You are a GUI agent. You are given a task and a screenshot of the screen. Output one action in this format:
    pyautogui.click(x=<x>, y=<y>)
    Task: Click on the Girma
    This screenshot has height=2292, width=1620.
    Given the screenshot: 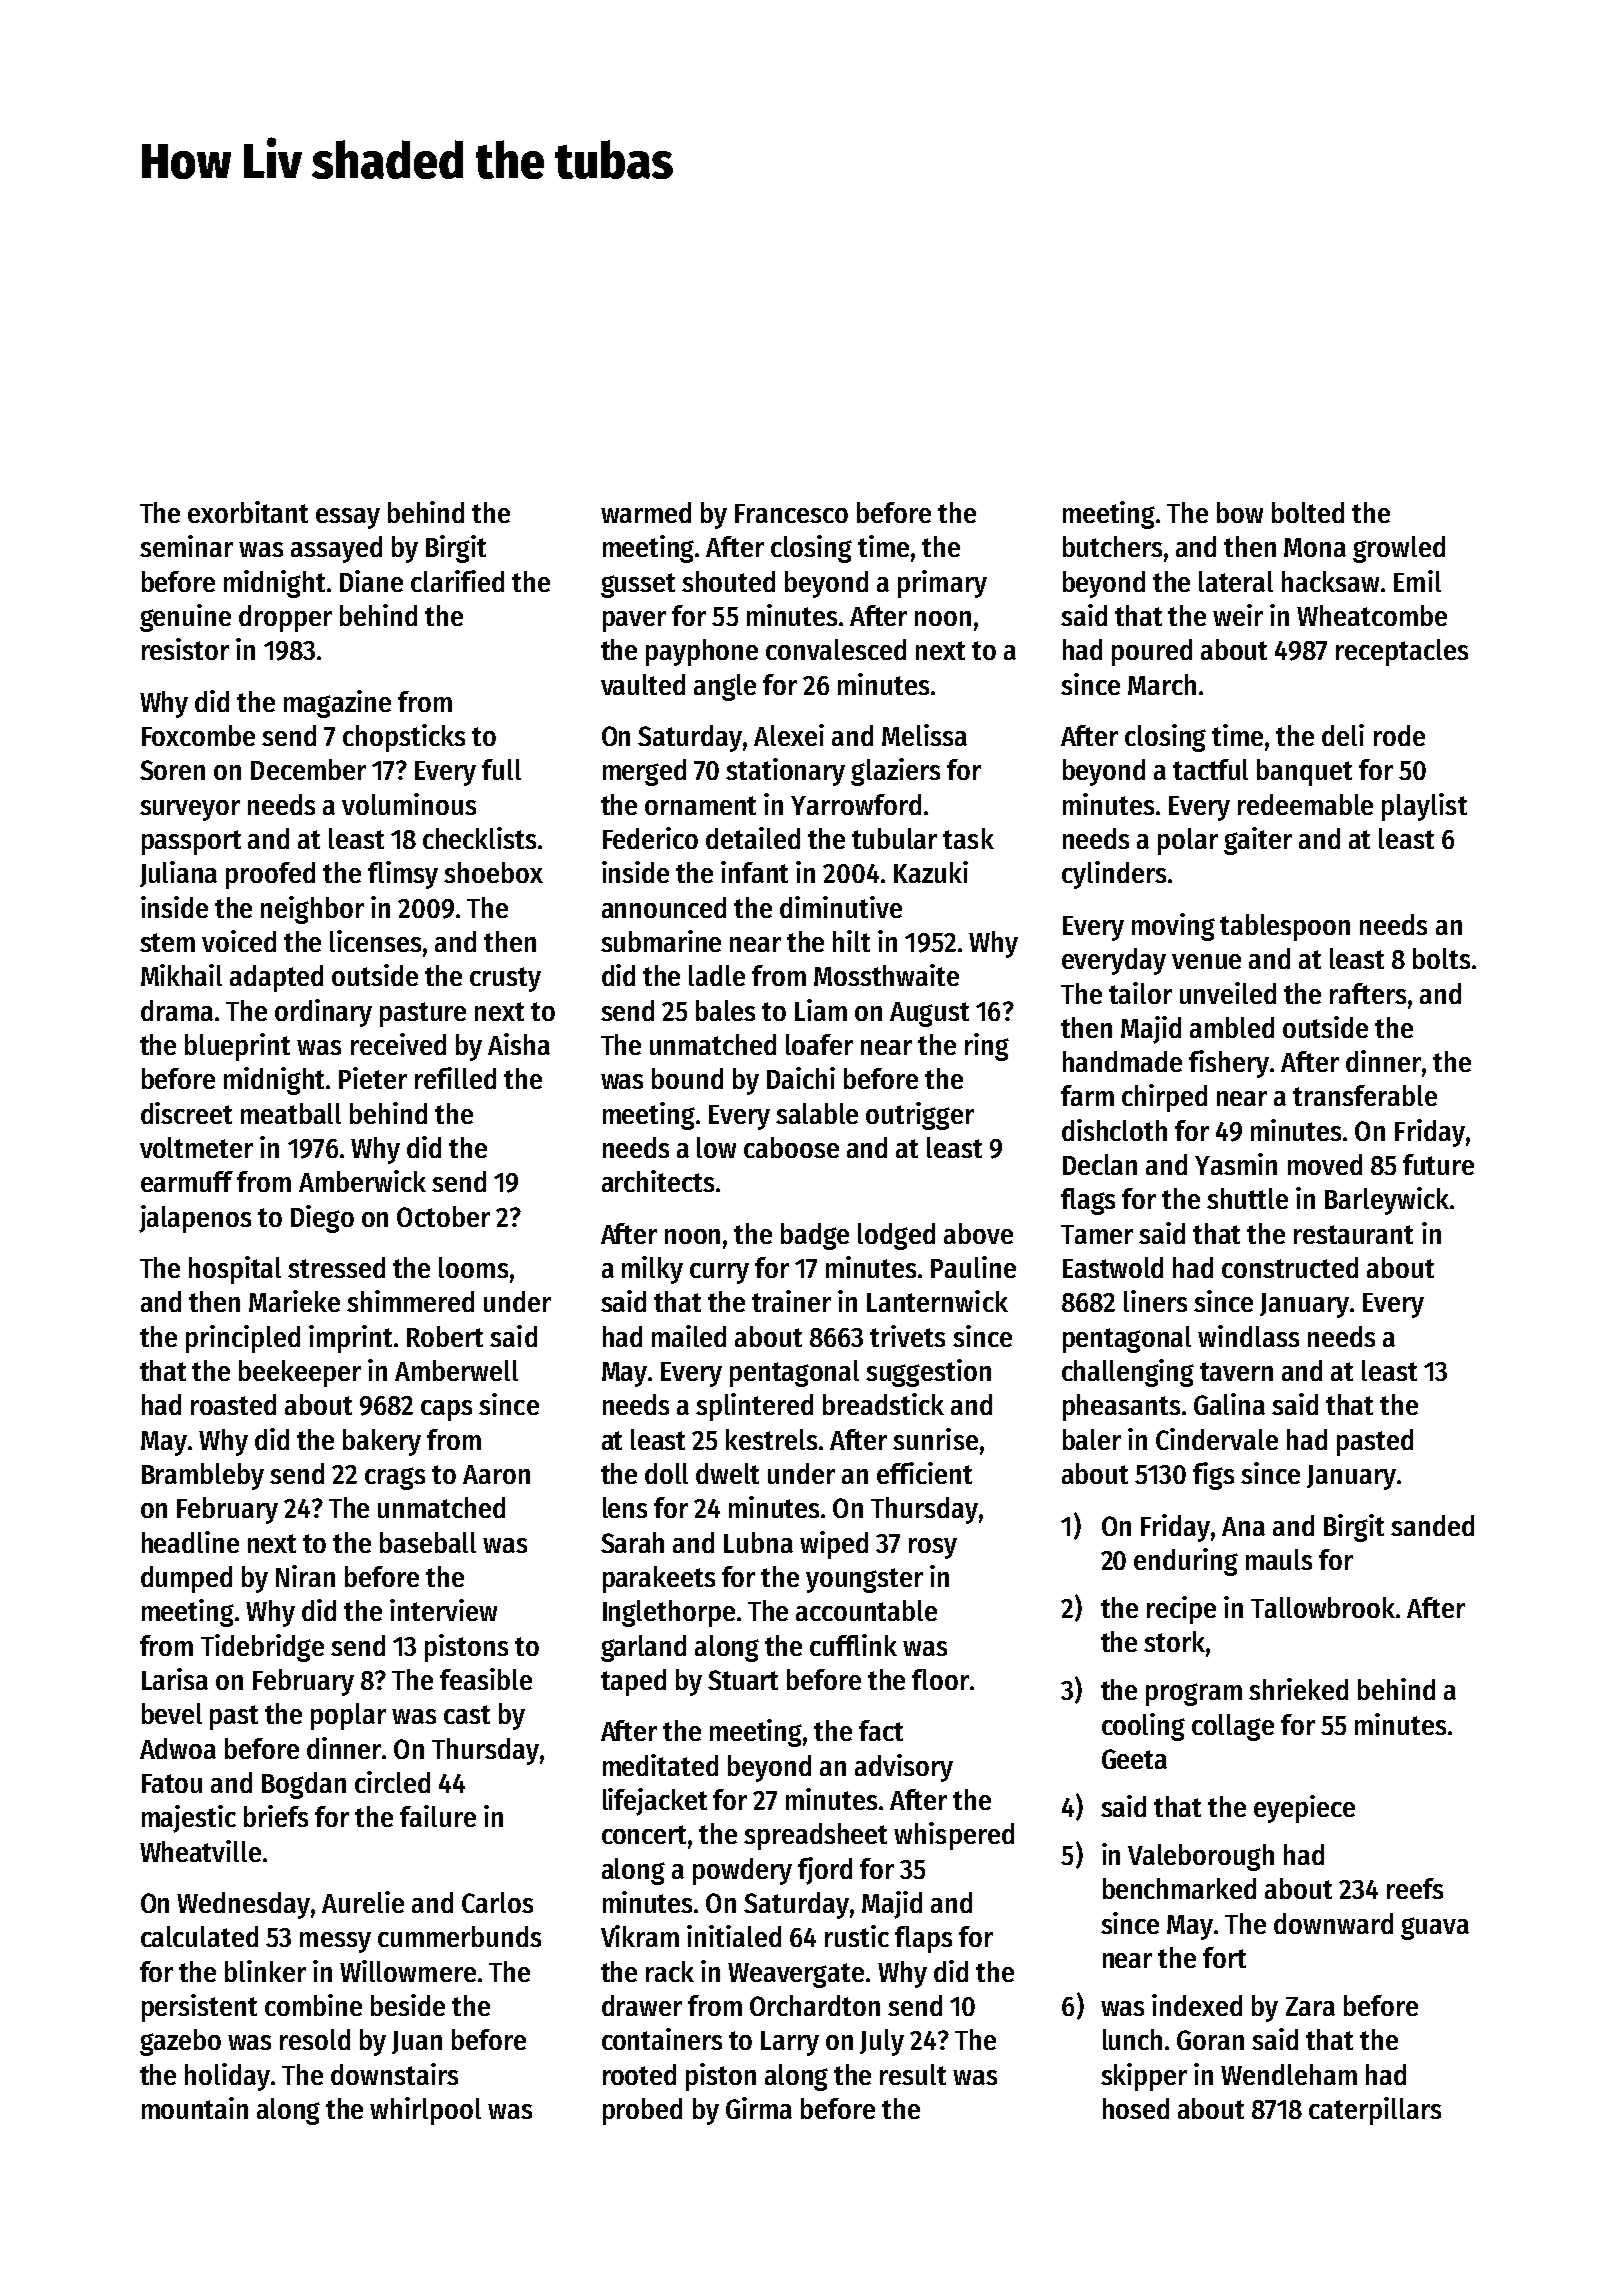 What is the action you would take?
    pyautogui.click(x=759, y=2108)
